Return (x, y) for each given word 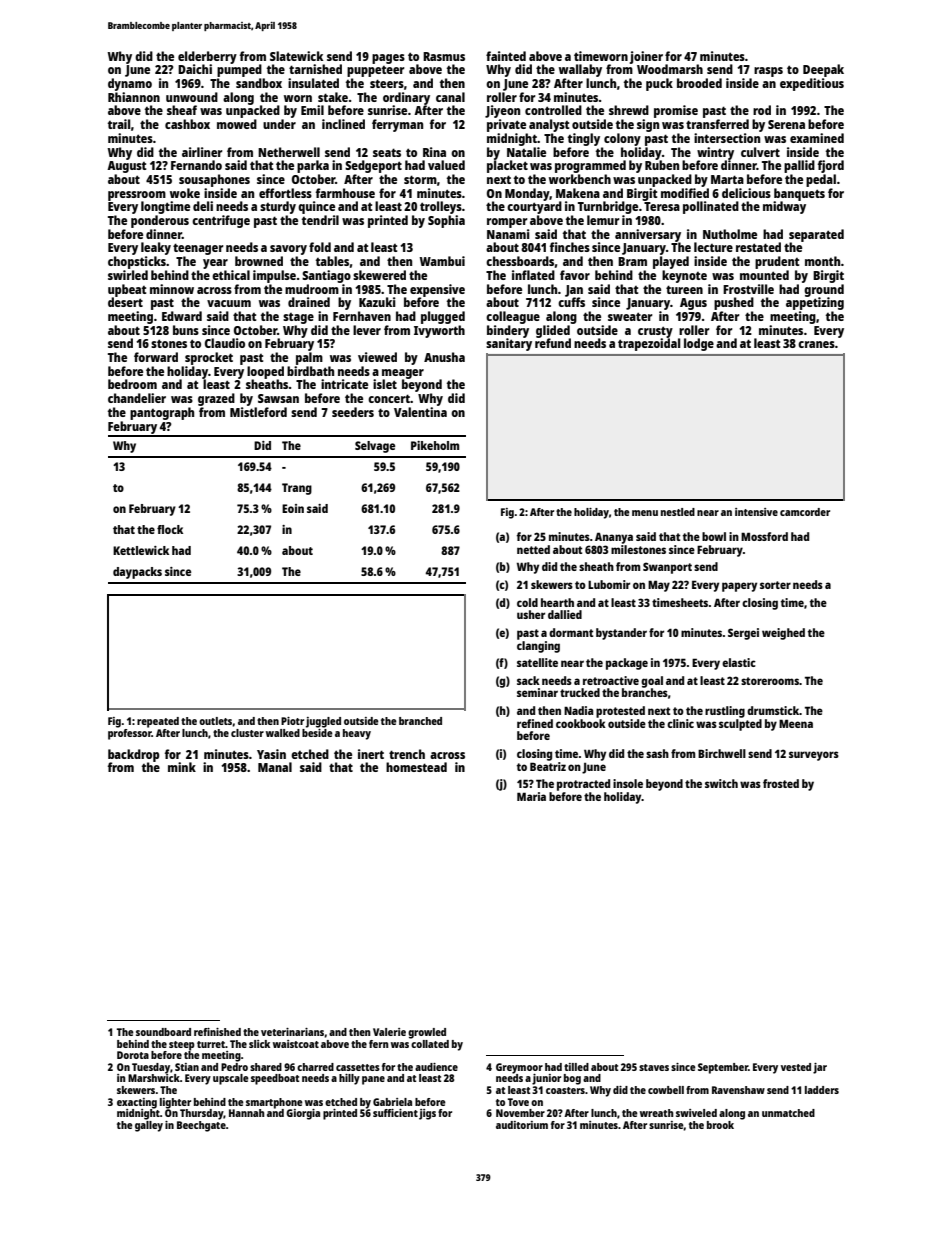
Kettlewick (141, 550)
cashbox (187, 124)
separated (816, 235)
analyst (549, 125)
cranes (816, 344)
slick (259, 1044)
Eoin (293, 508)
